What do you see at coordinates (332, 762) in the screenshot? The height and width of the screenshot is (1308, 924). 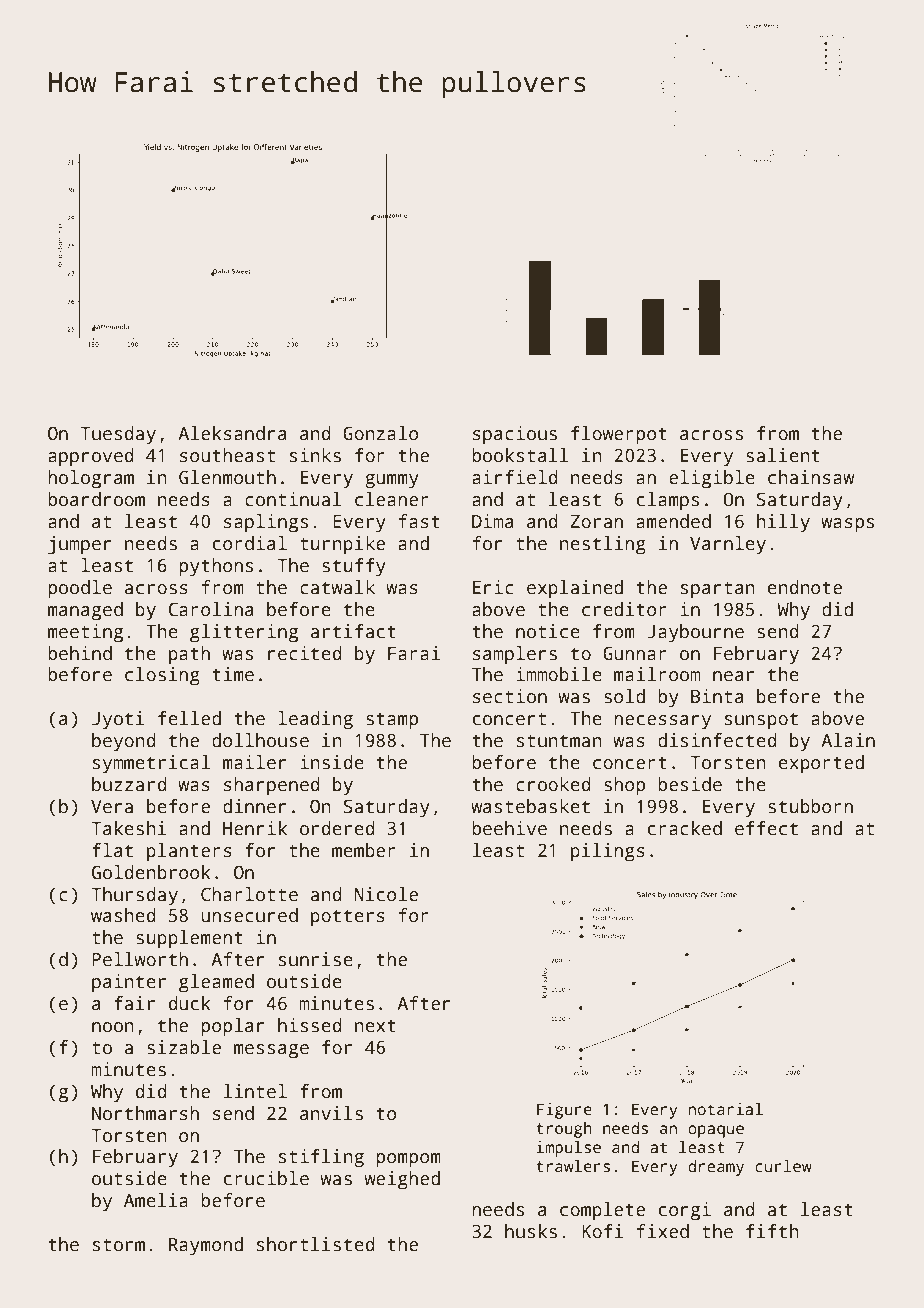 I see `inside` at bounding box center [332, 762].
